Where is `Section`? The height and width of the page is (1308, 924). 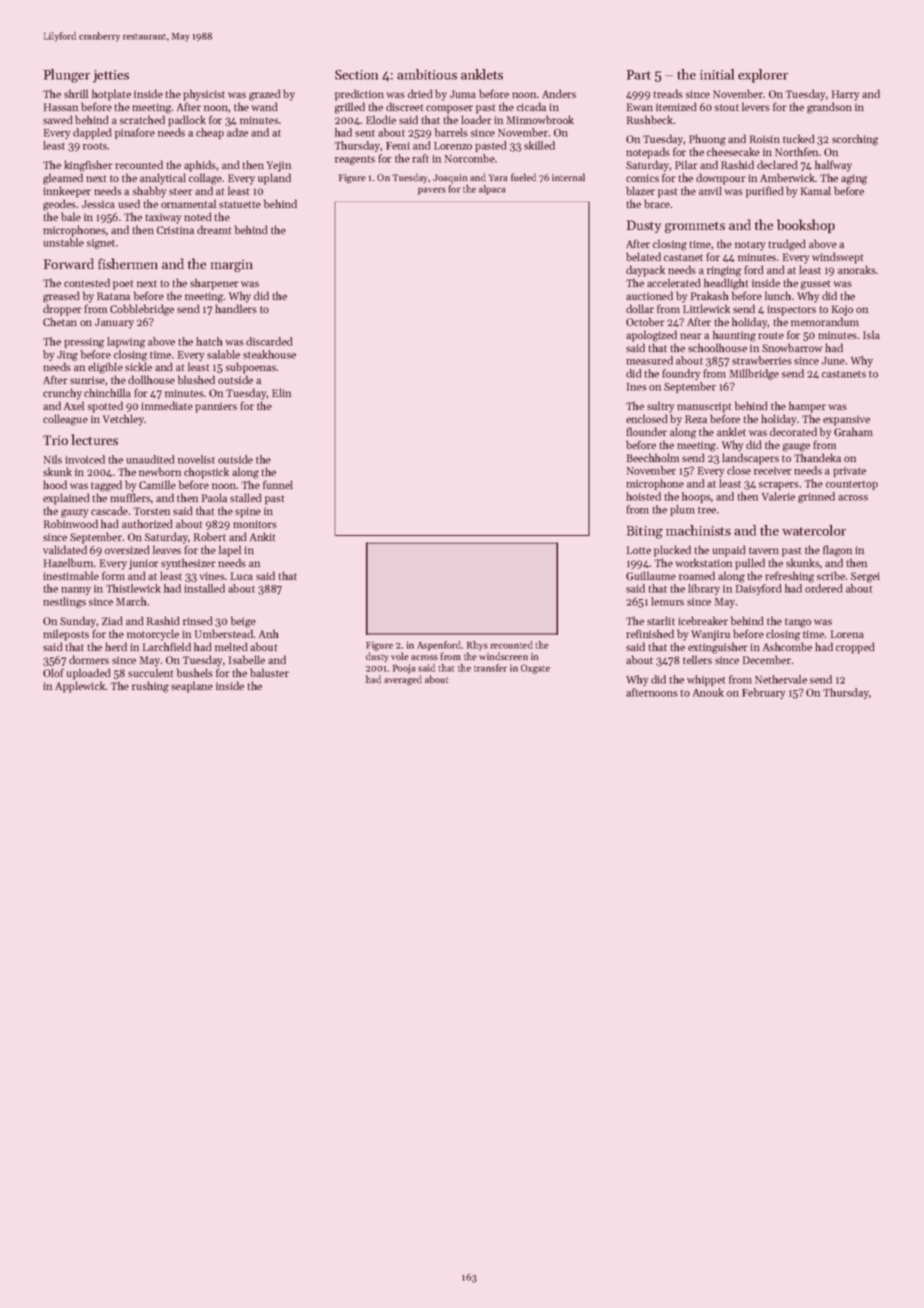
Section is located at coordinates (356, 75).
